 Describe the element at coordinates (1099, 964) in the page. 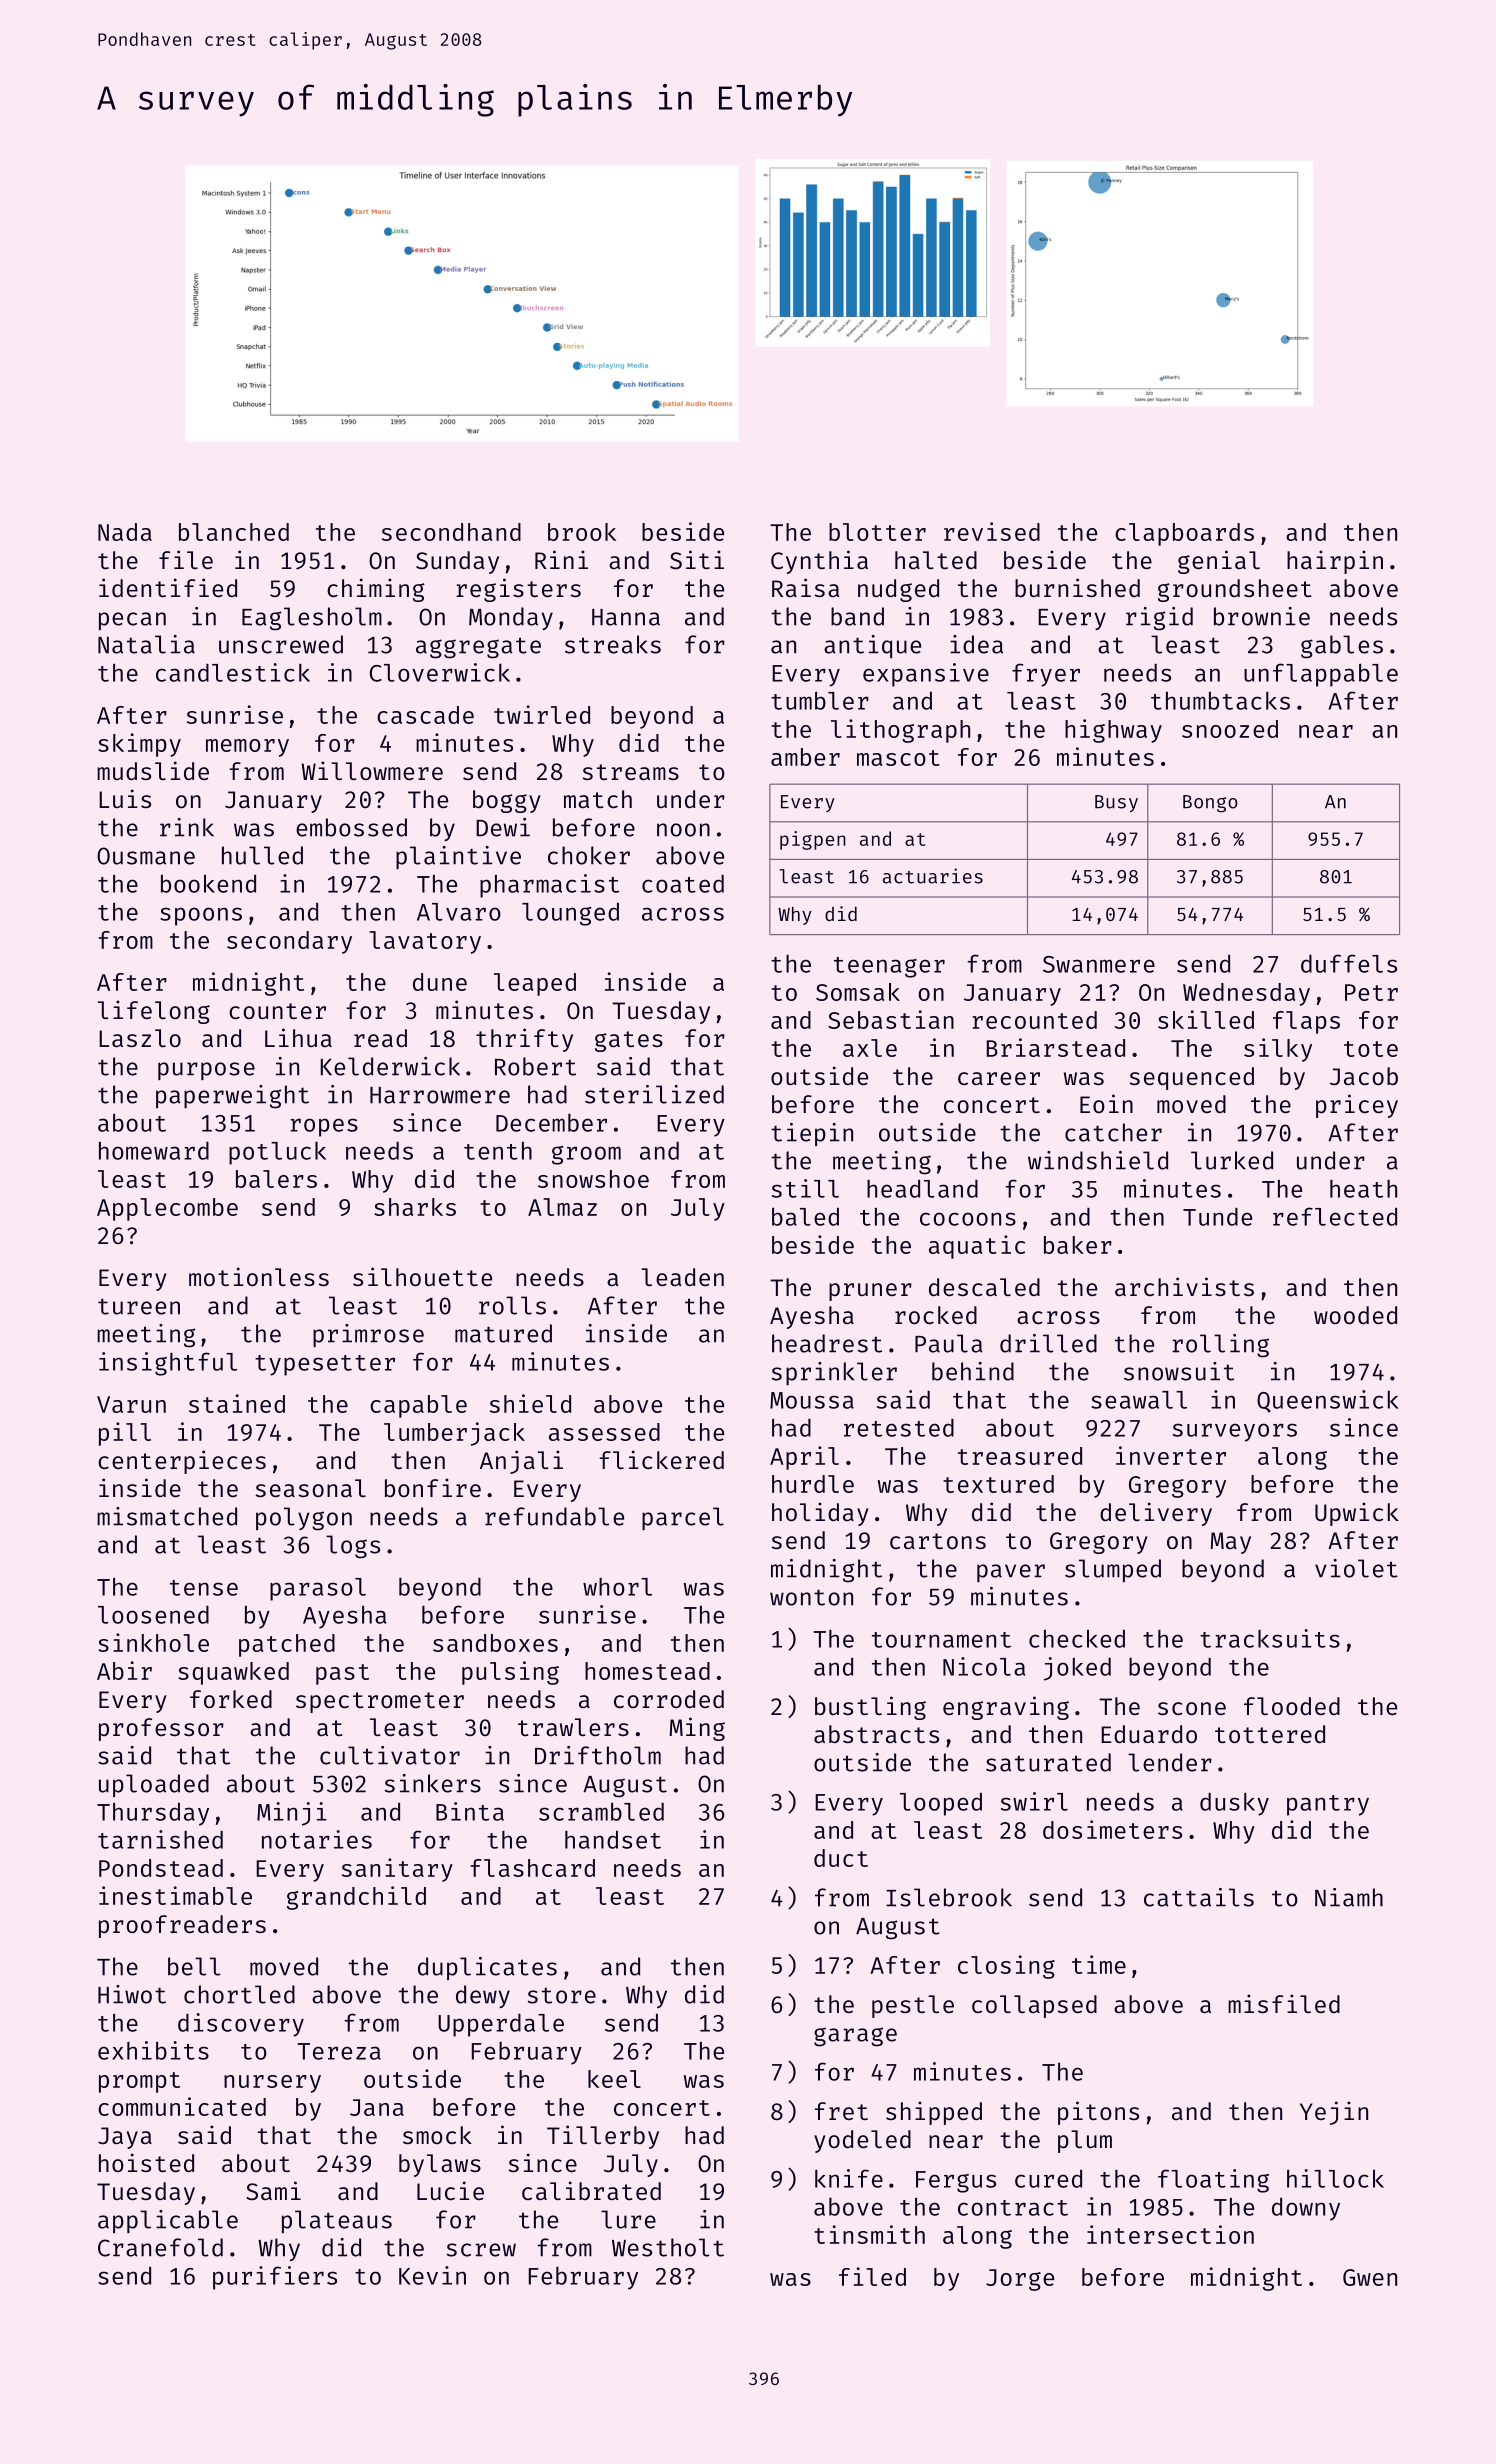

I see `Swanmere` at that location.
